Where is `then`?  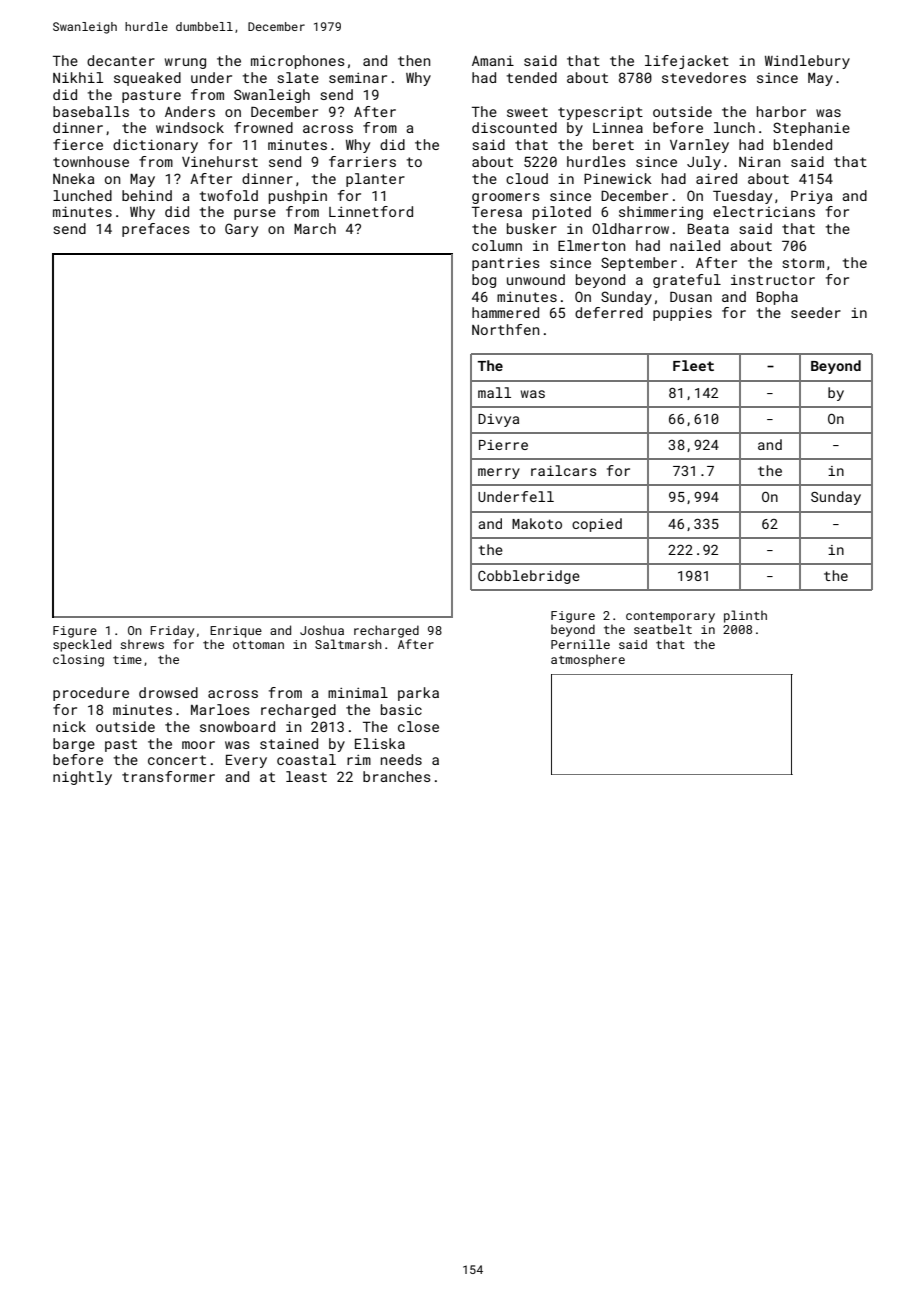 then is located at coordinates (414, 60).
